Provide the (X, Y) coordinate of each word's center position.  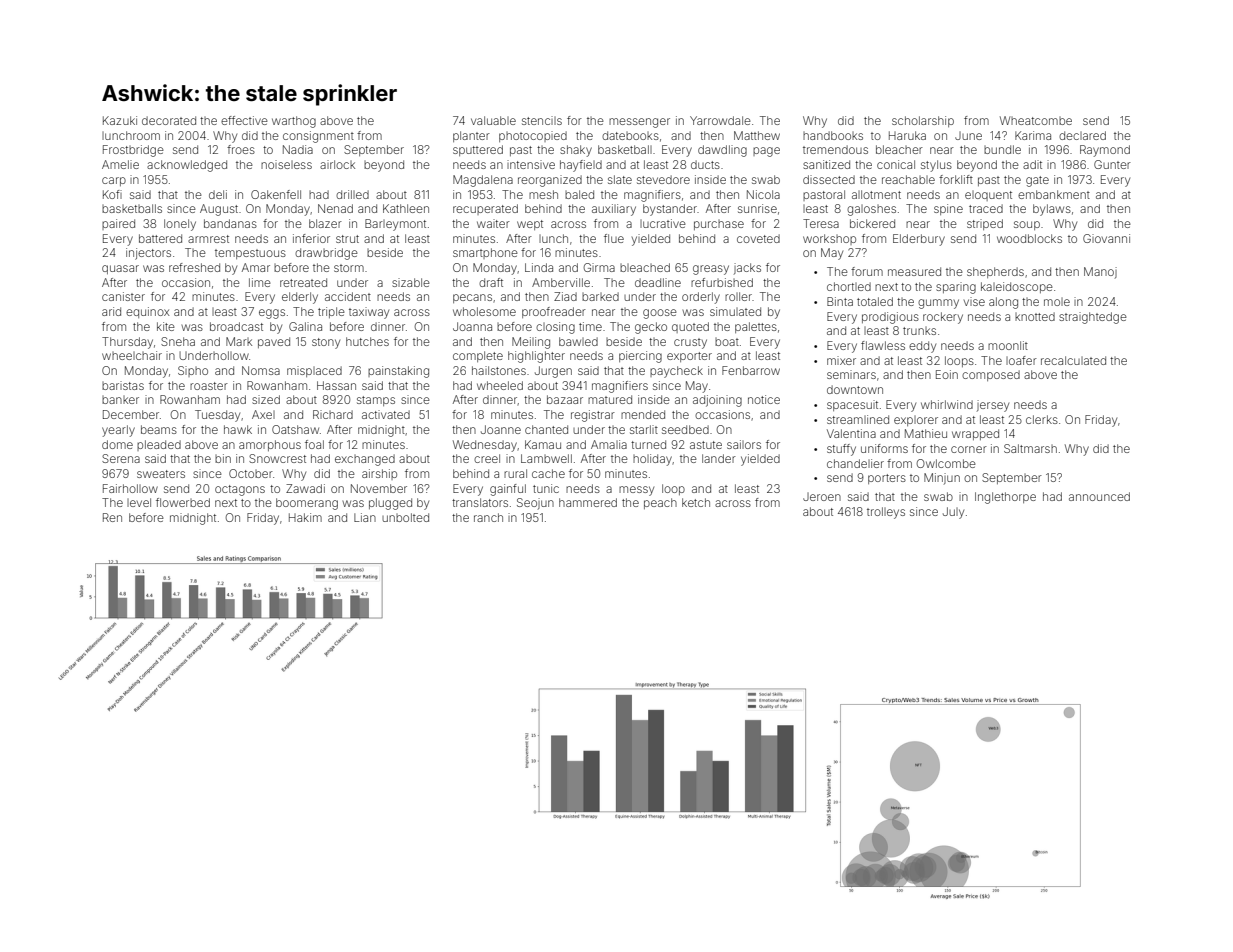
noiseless (286, 164)
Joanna (472, 326)
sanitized (826, 164)
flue (614, 238)
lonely (180, 225)
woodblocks (1029, 238)
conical (896, 164)
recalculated (1073, 360)
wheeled (500, 385)
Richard (333, 414)
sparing (956, 288)
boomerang (307, 504)
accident (348, 296)
